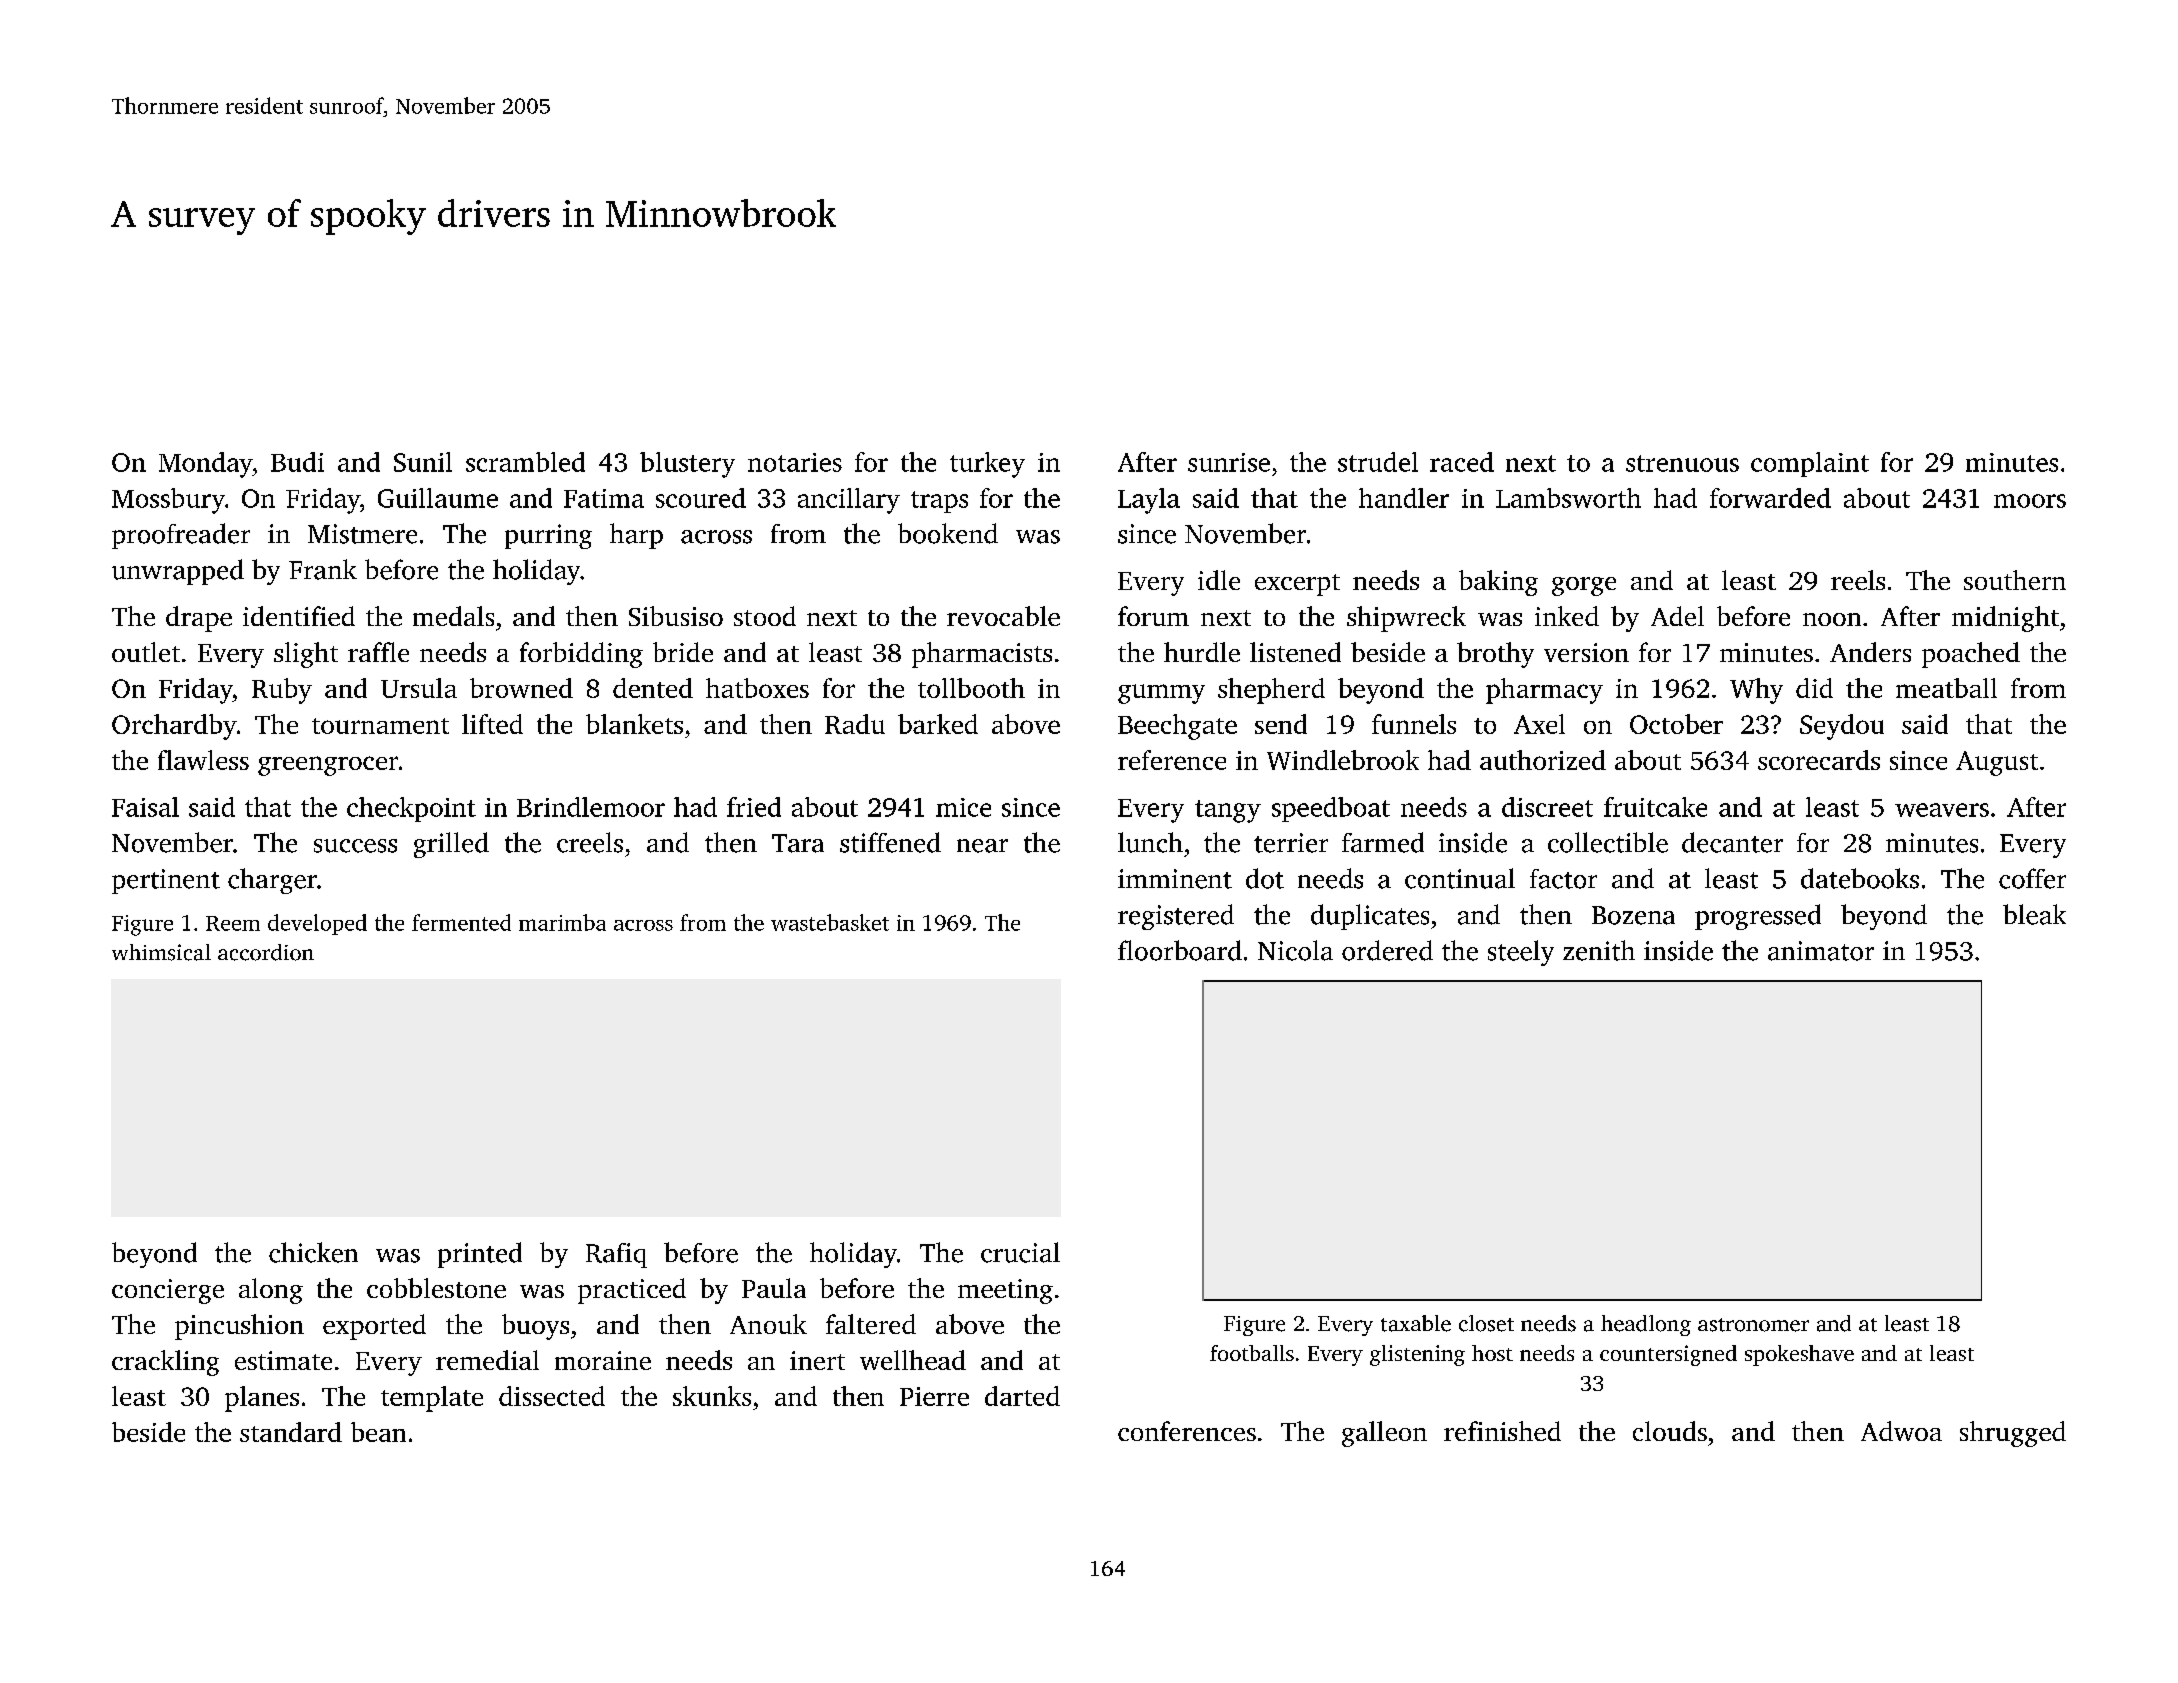 The image size is (2178, 1683). What do you see at coordinates (1387, 950) in the image?
I see `ordered` at bounding box center [1387, 950].
